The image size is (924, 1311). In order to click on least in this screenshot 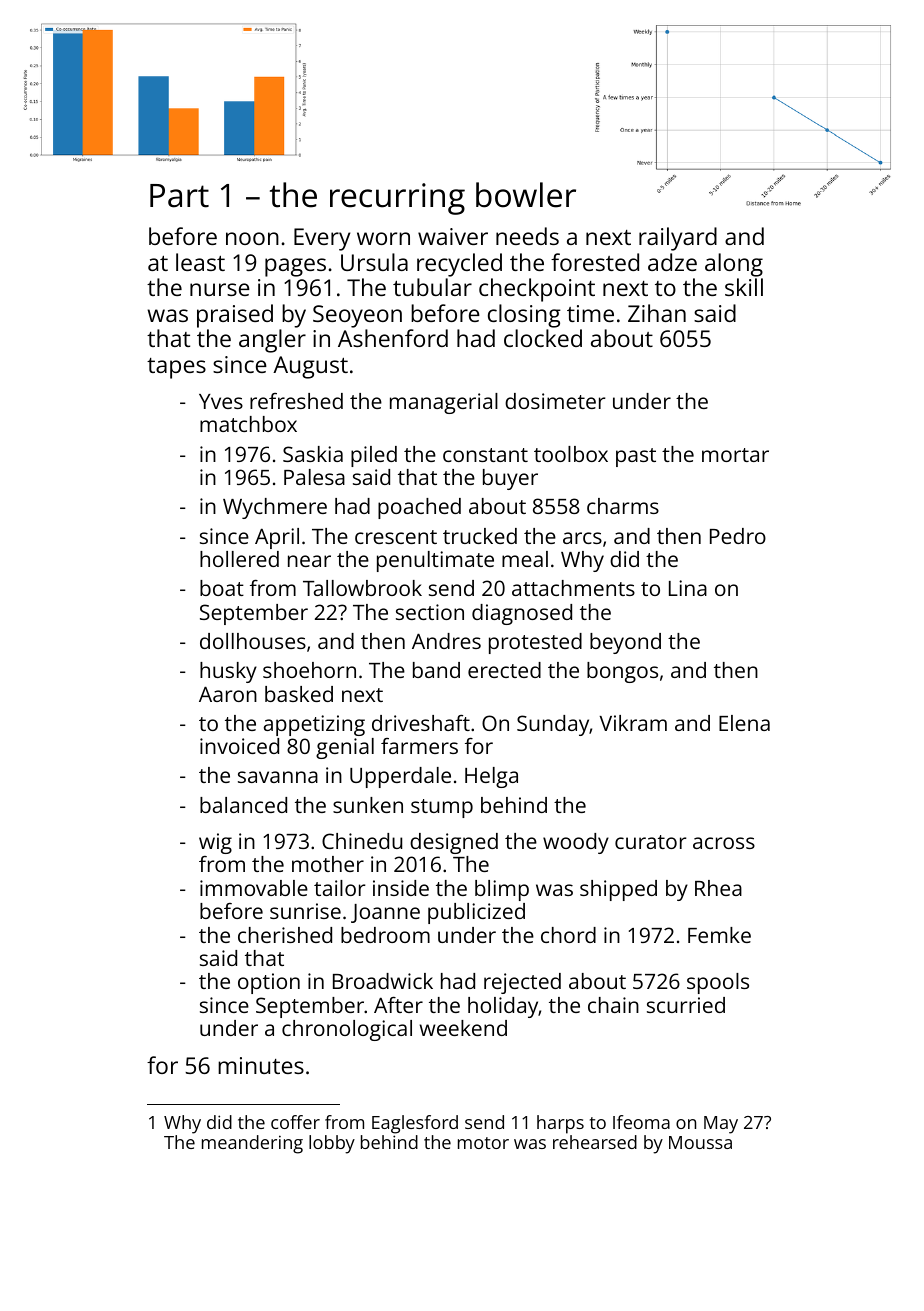, I will do `click(200, 262)`.
